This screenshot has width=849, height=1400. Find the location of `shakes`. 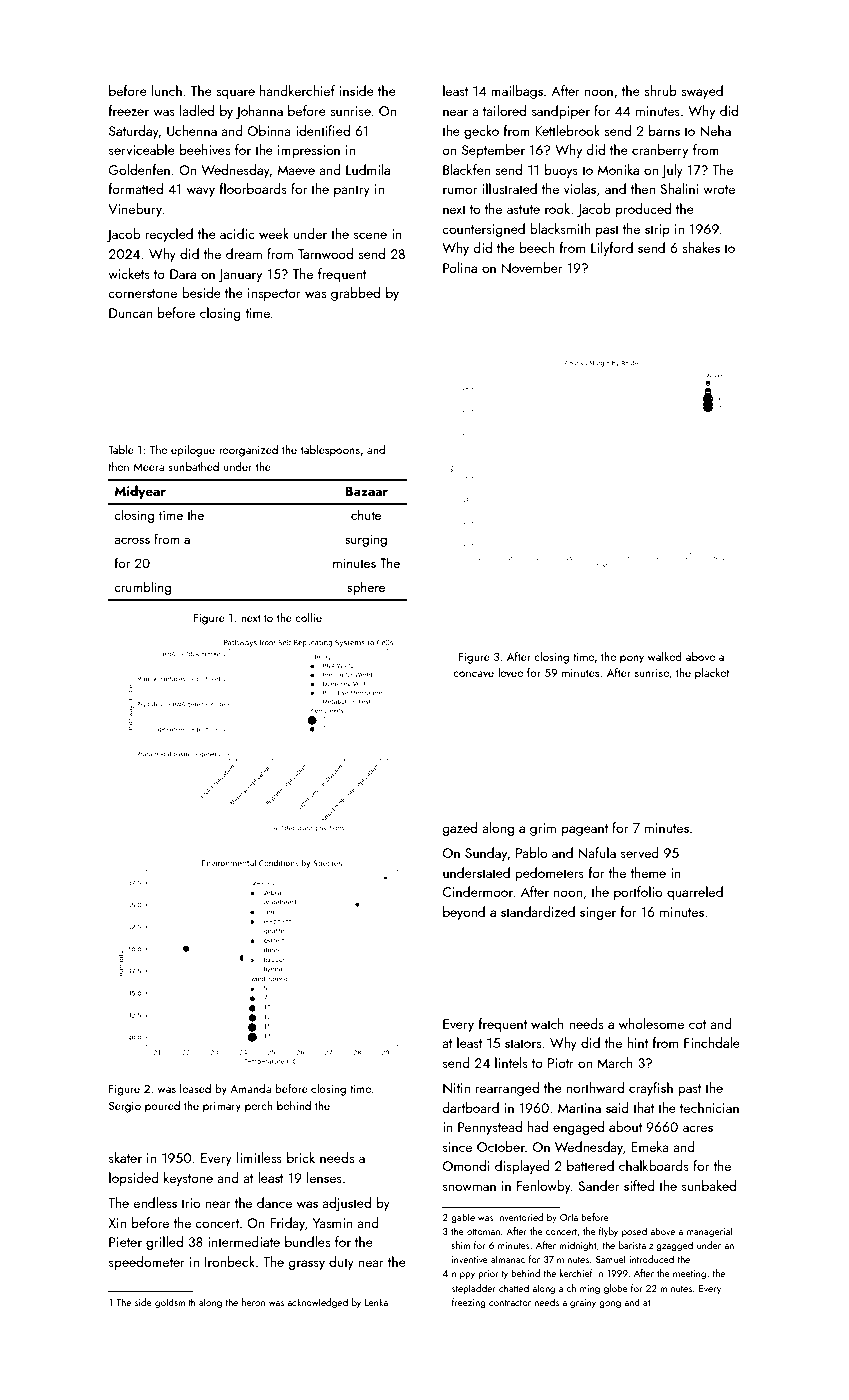

shakes is located at coordinates (701, 247).
